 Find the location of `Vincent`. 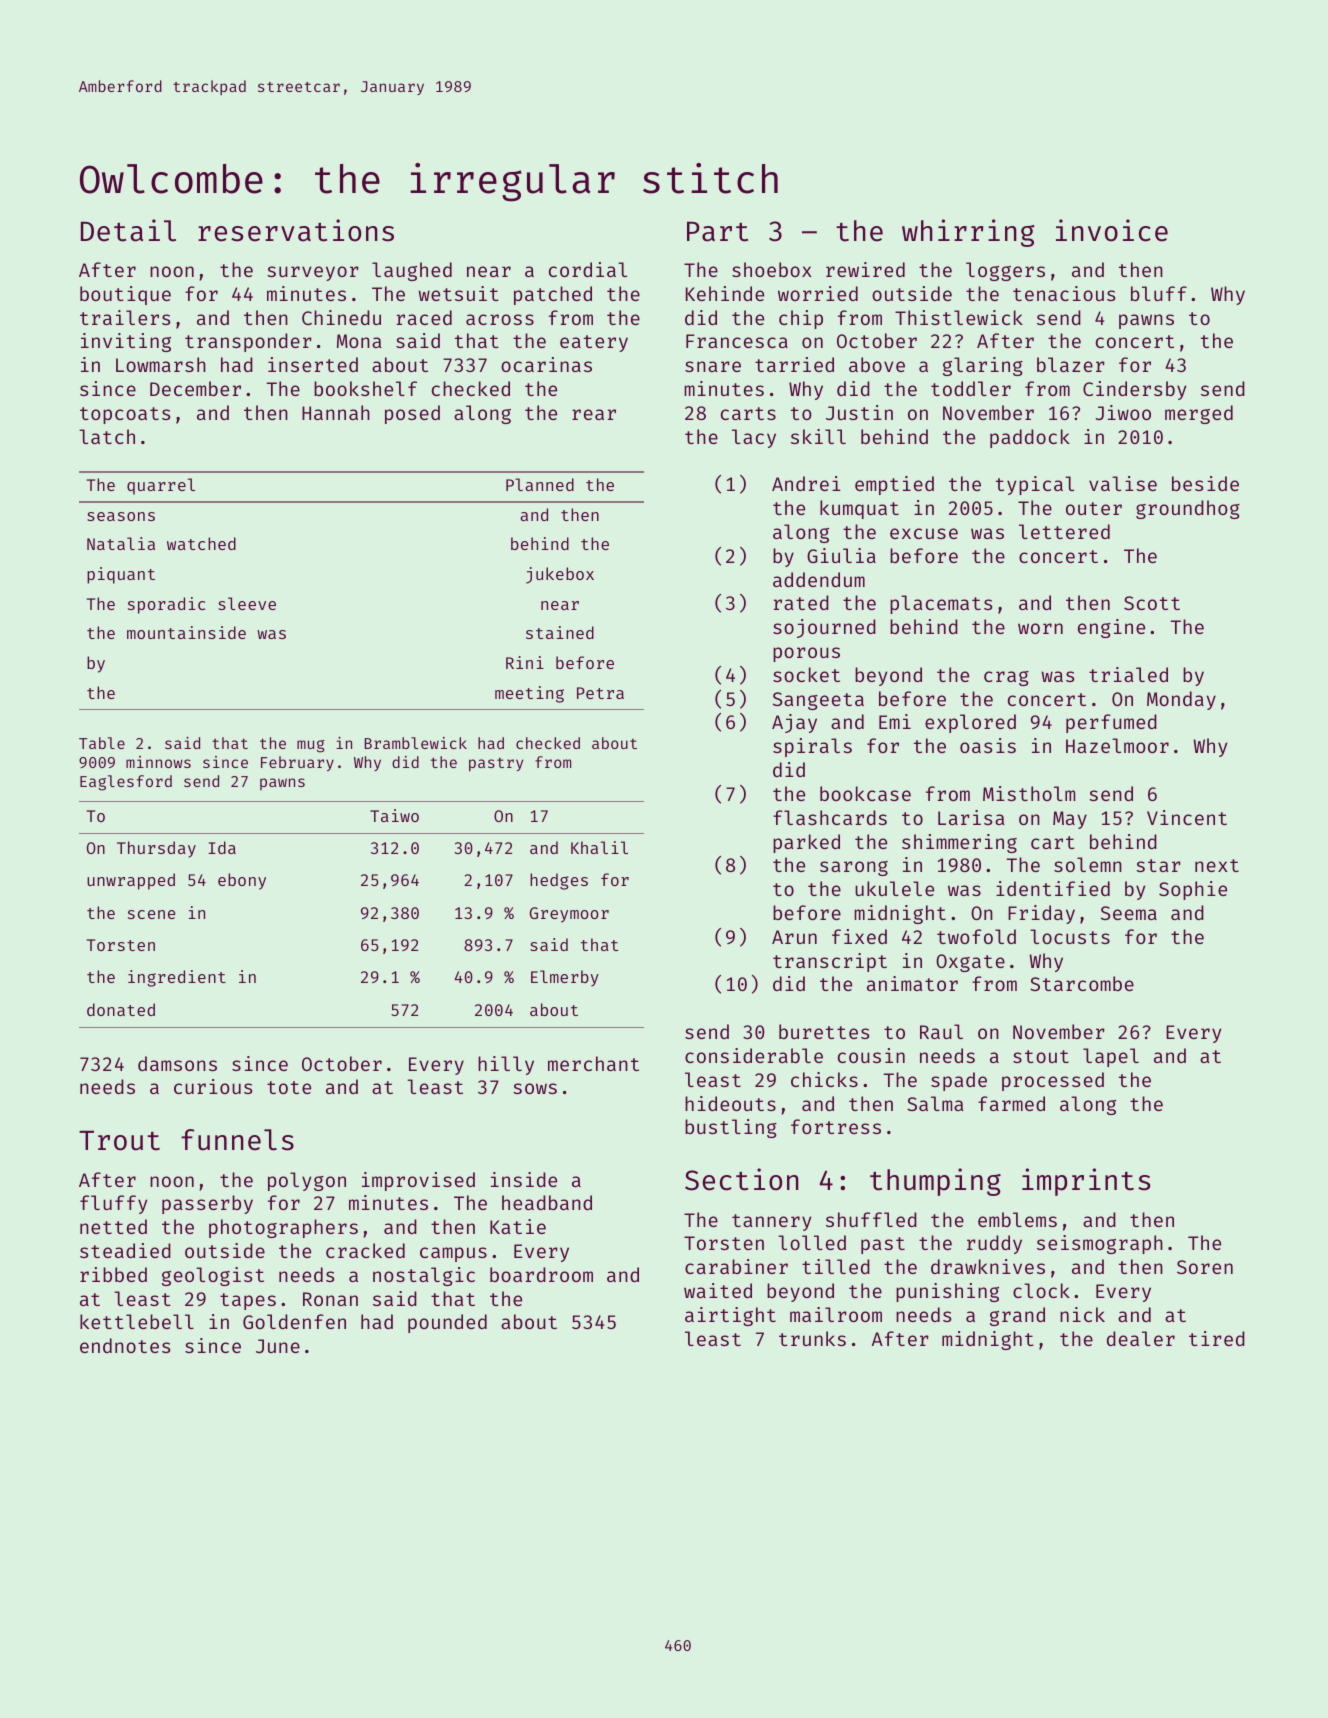

Vincent is located at coordinates (1187, 817).
